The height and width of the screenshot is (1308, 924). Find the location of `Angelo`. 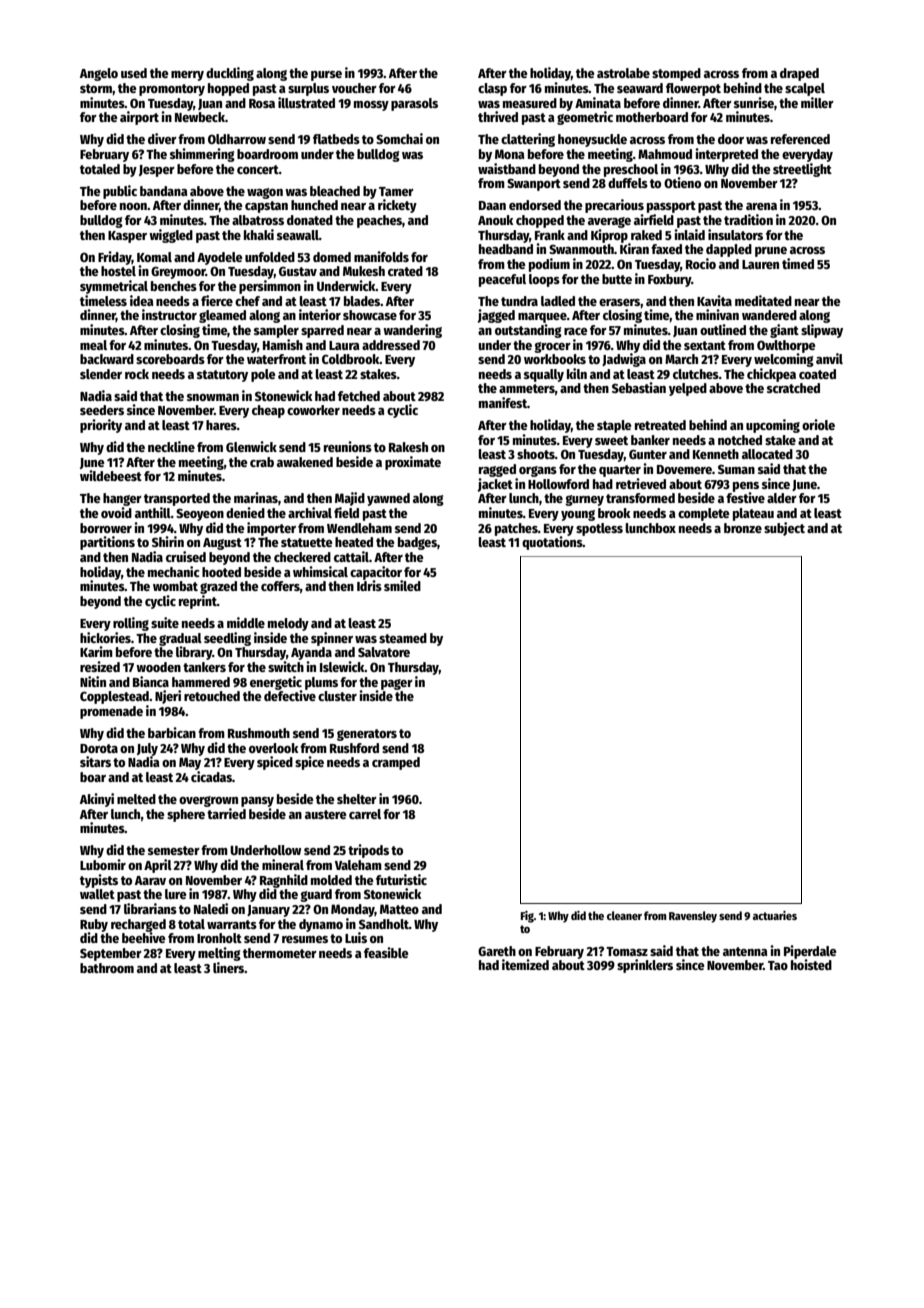

Angelo is located at coordinates (99, 74).
